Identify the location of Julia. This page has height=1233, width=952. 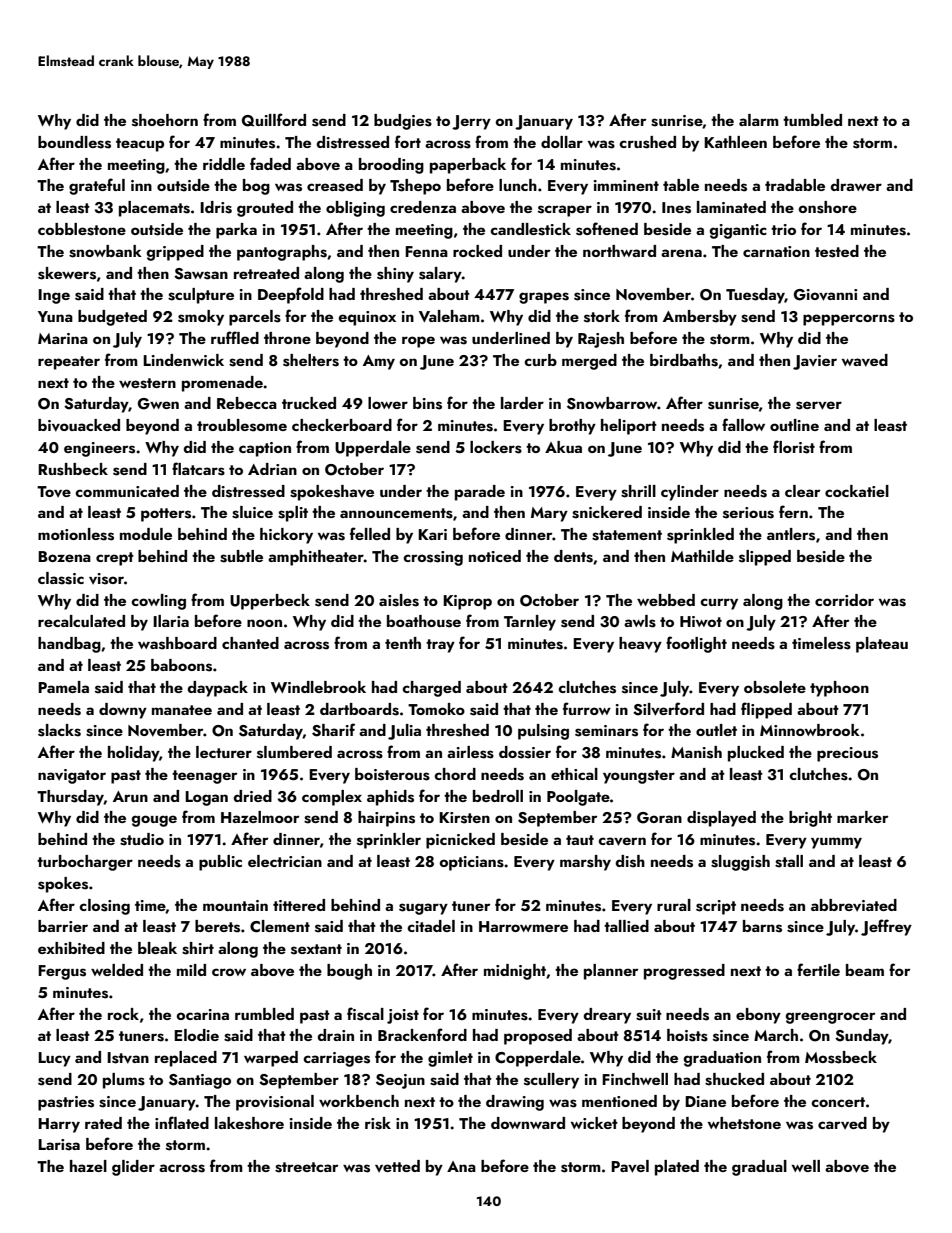
(404, 732).
